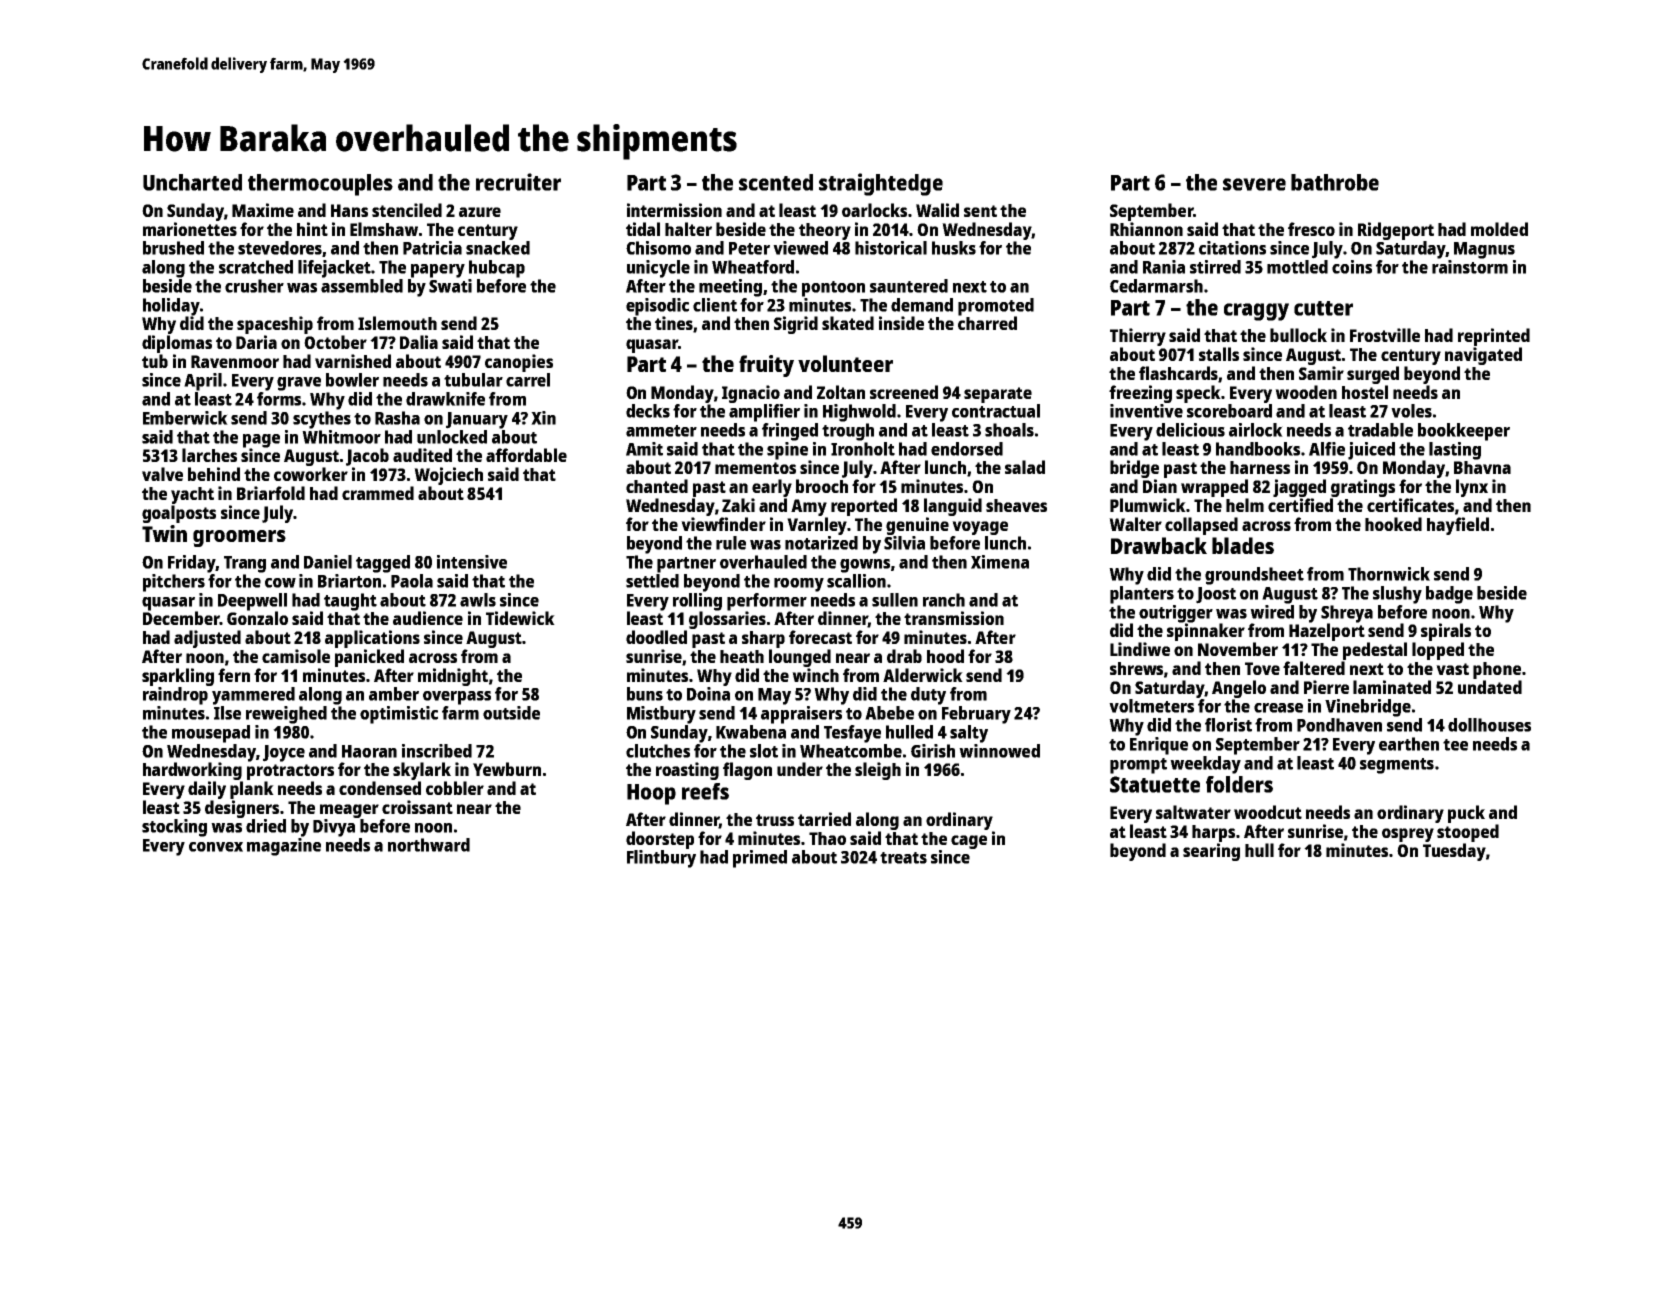 The width and height of the image is (1677, 1296). What do you see at coordinates (731, 543) in the image?
I see `rule` at bounding box center [731, 543].
